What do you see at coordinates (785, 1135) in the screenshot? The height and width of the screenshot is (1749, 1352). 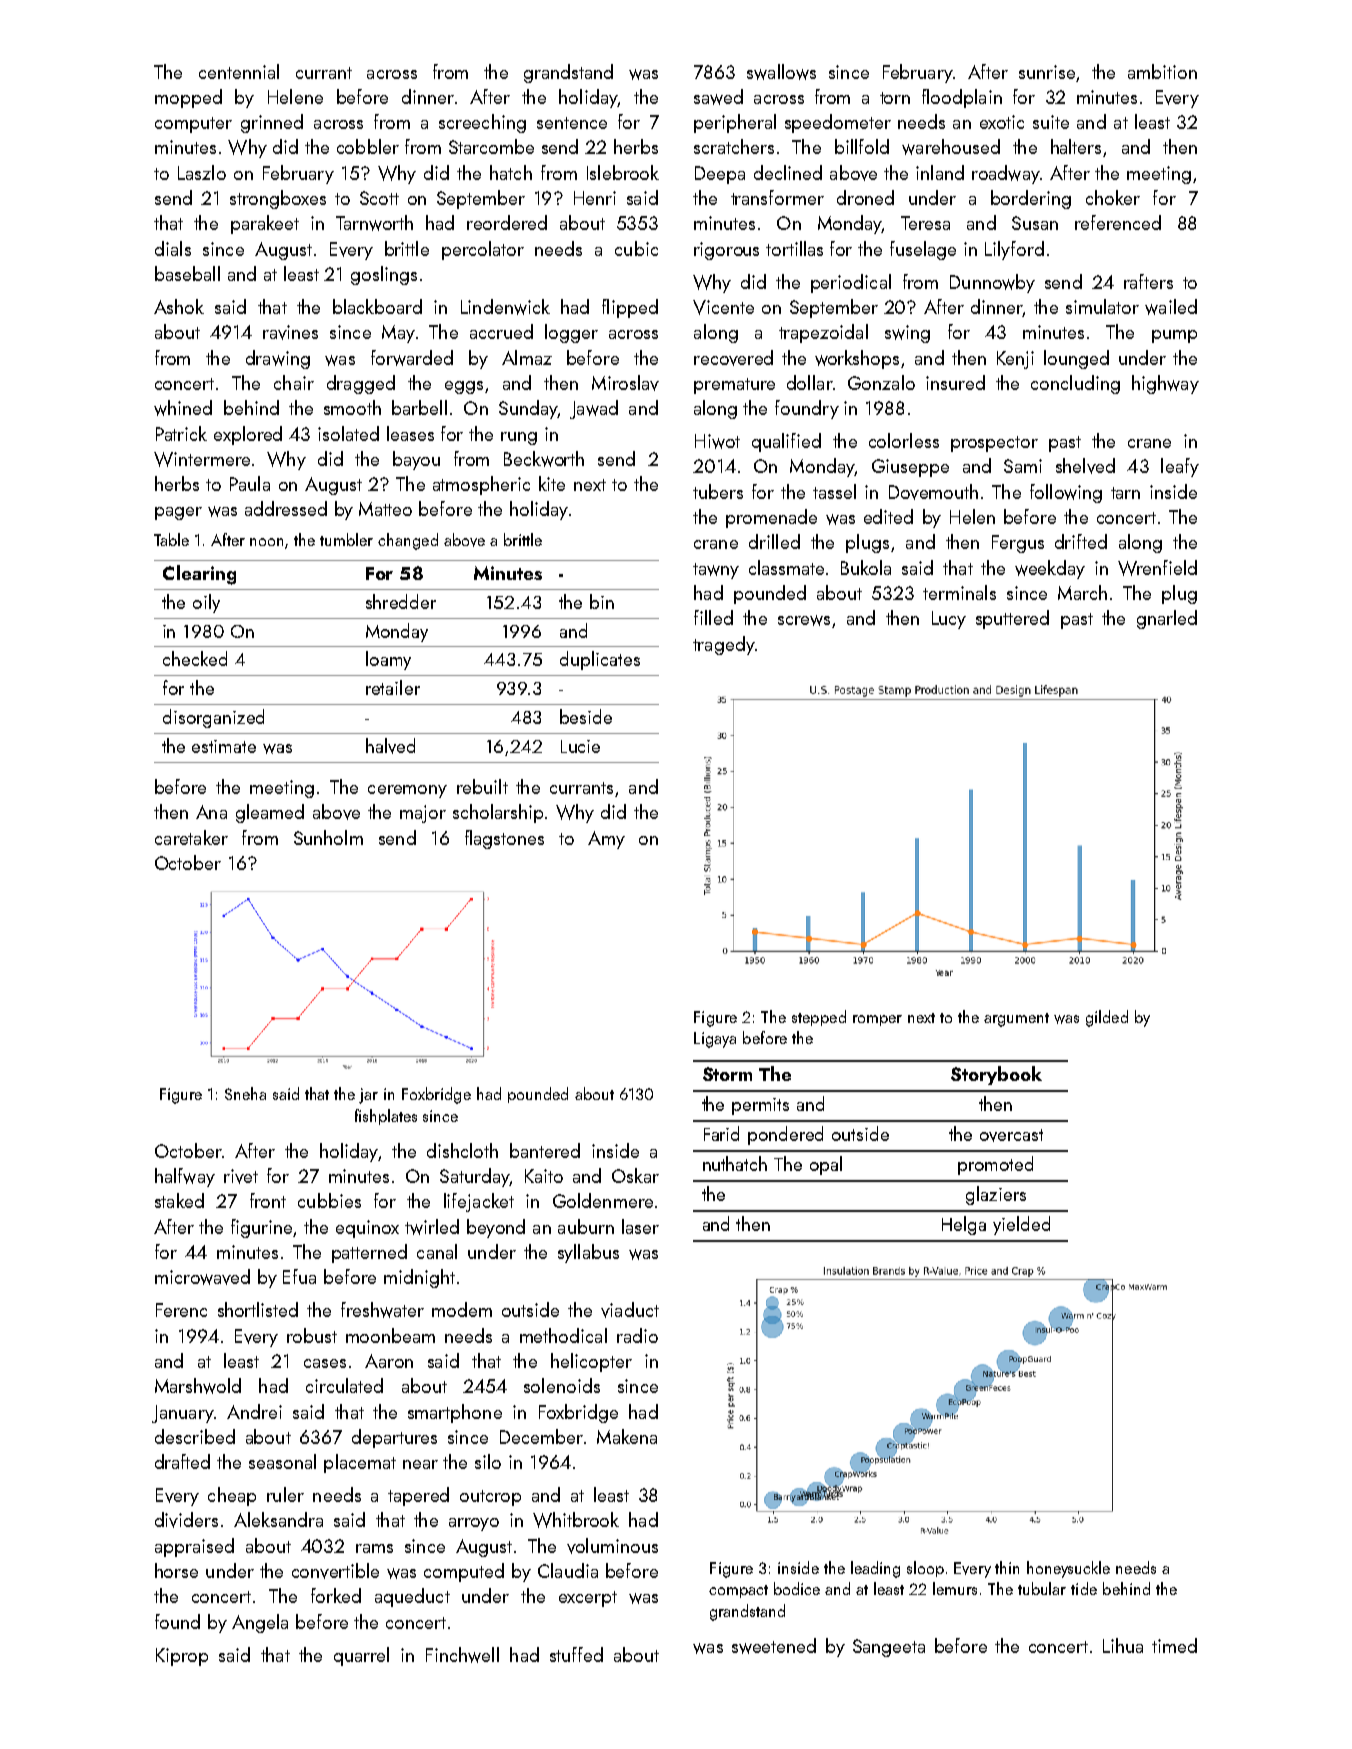 I see `pondered` at bounding box center [785, 1135].
